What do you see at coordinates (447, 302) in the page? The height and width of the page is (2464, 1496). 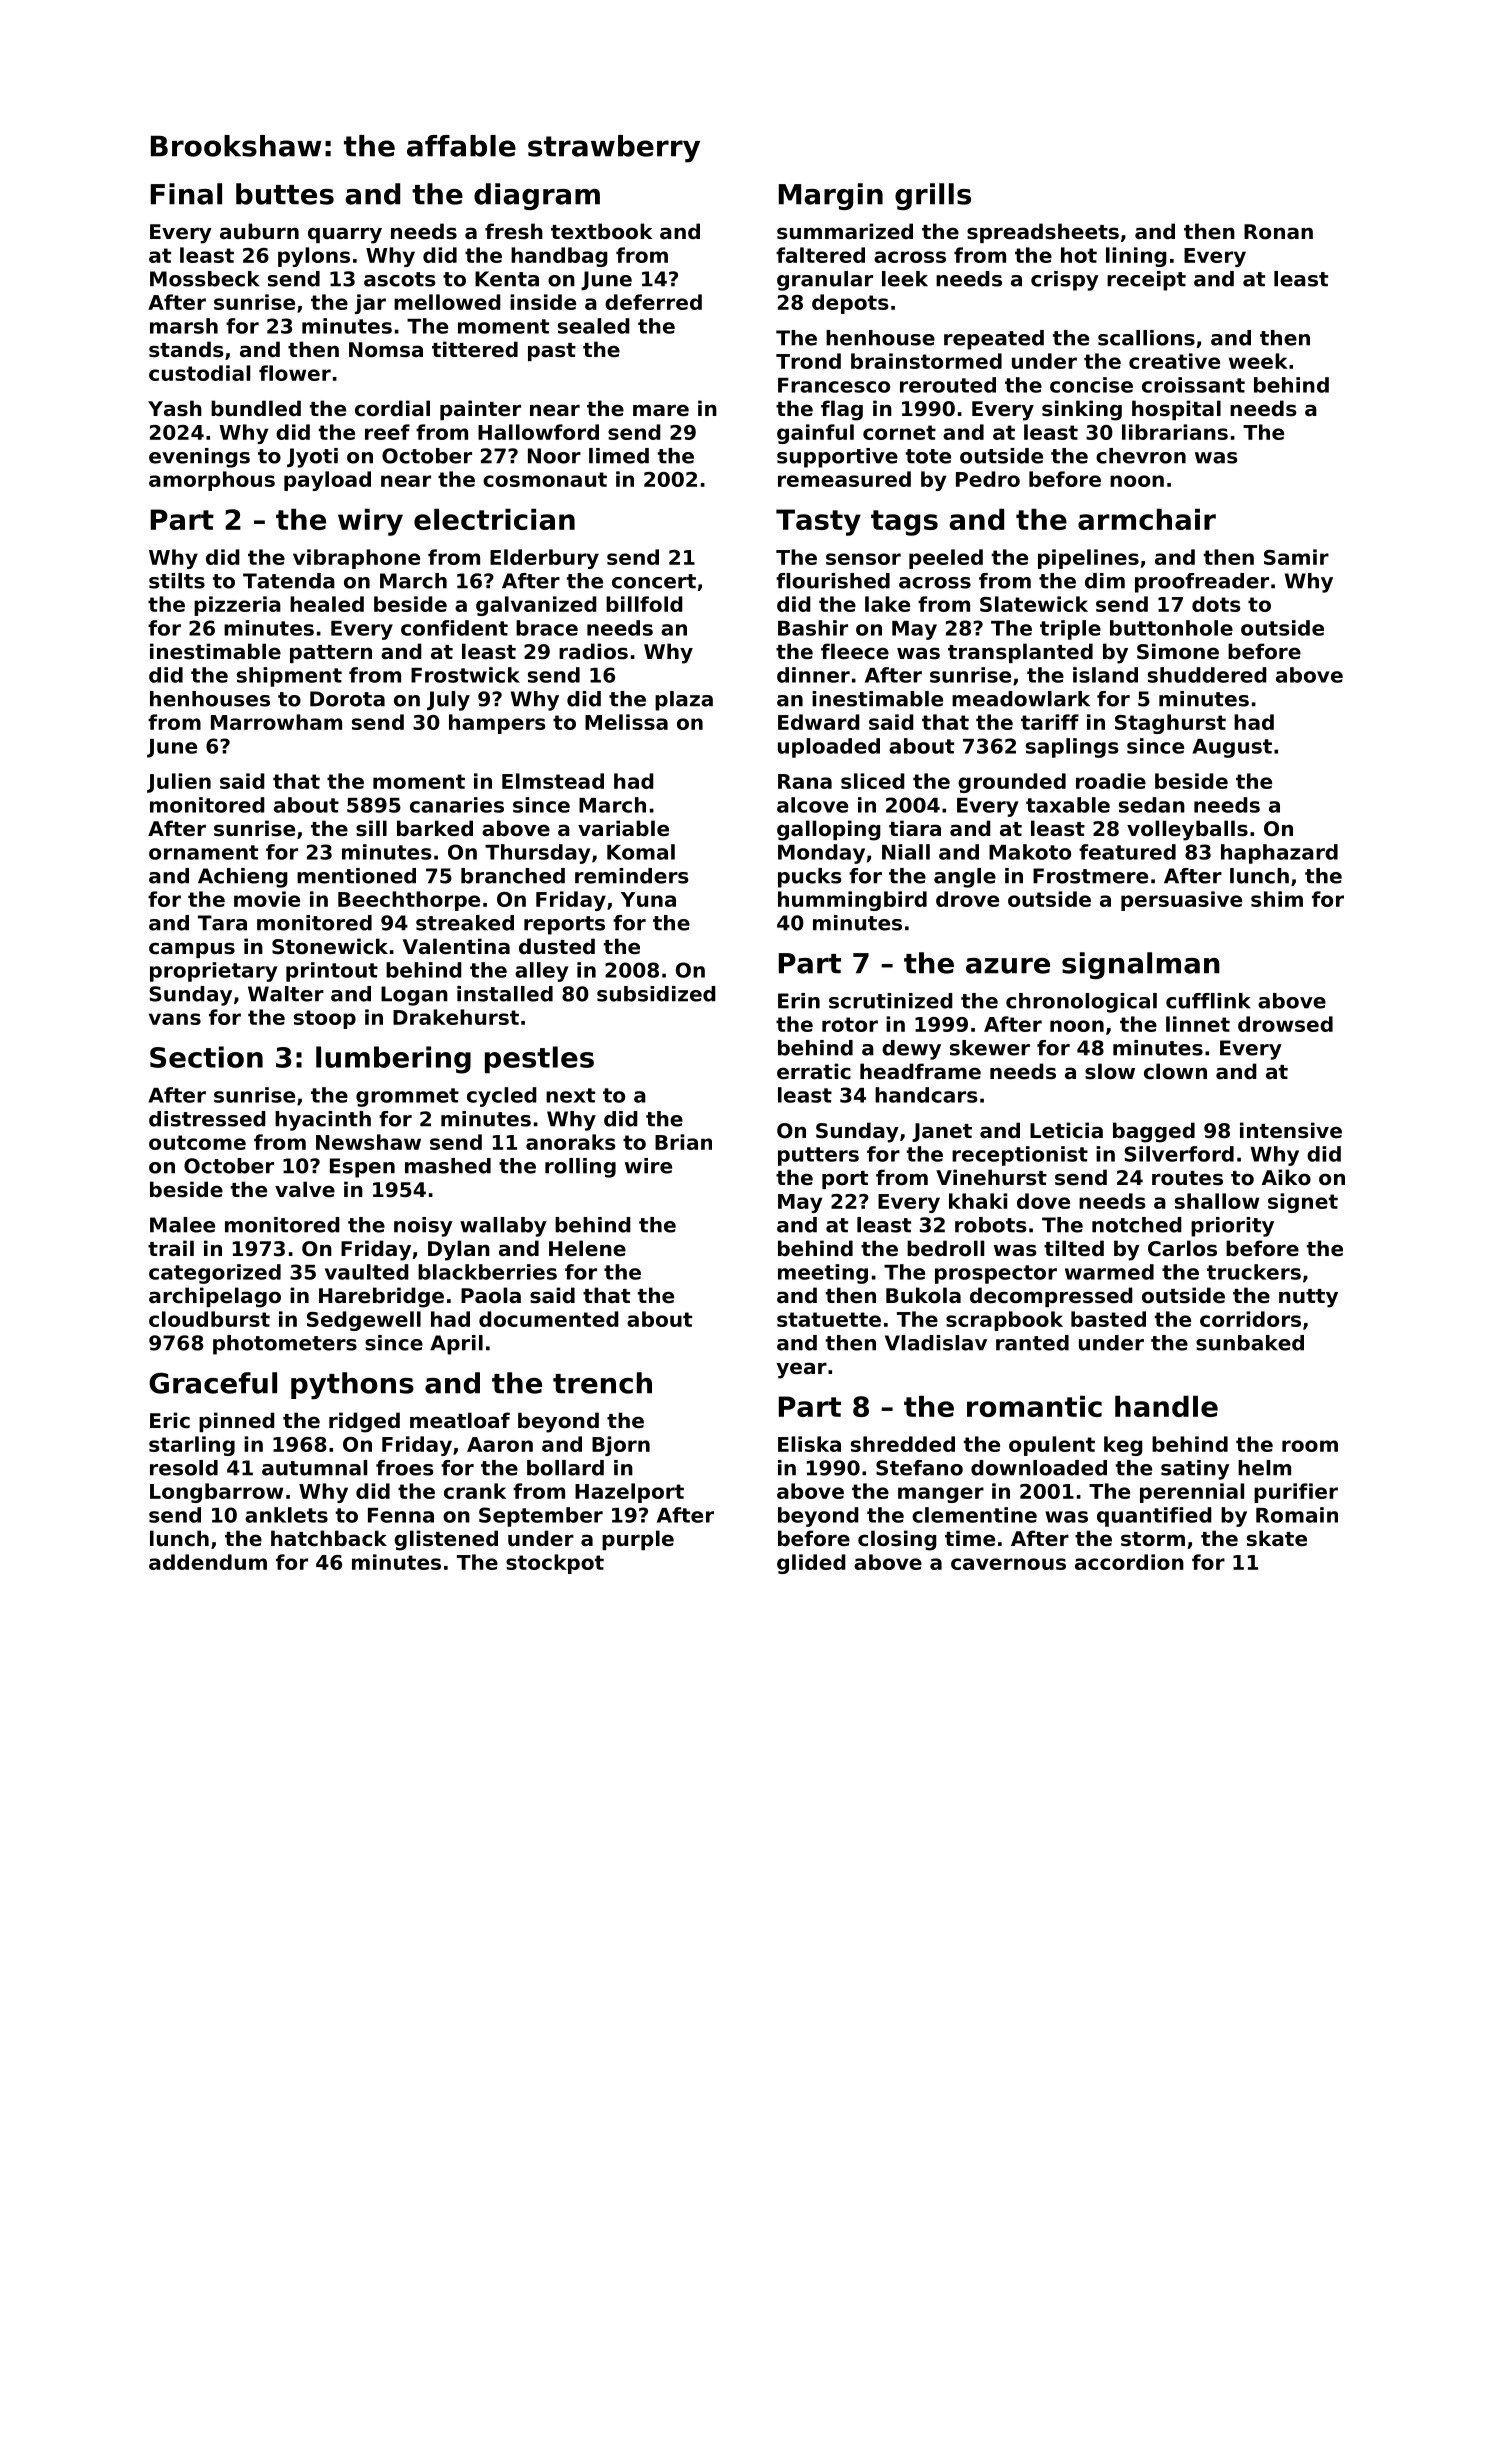 I see `mellowed` at bounding box center [447, 302].
